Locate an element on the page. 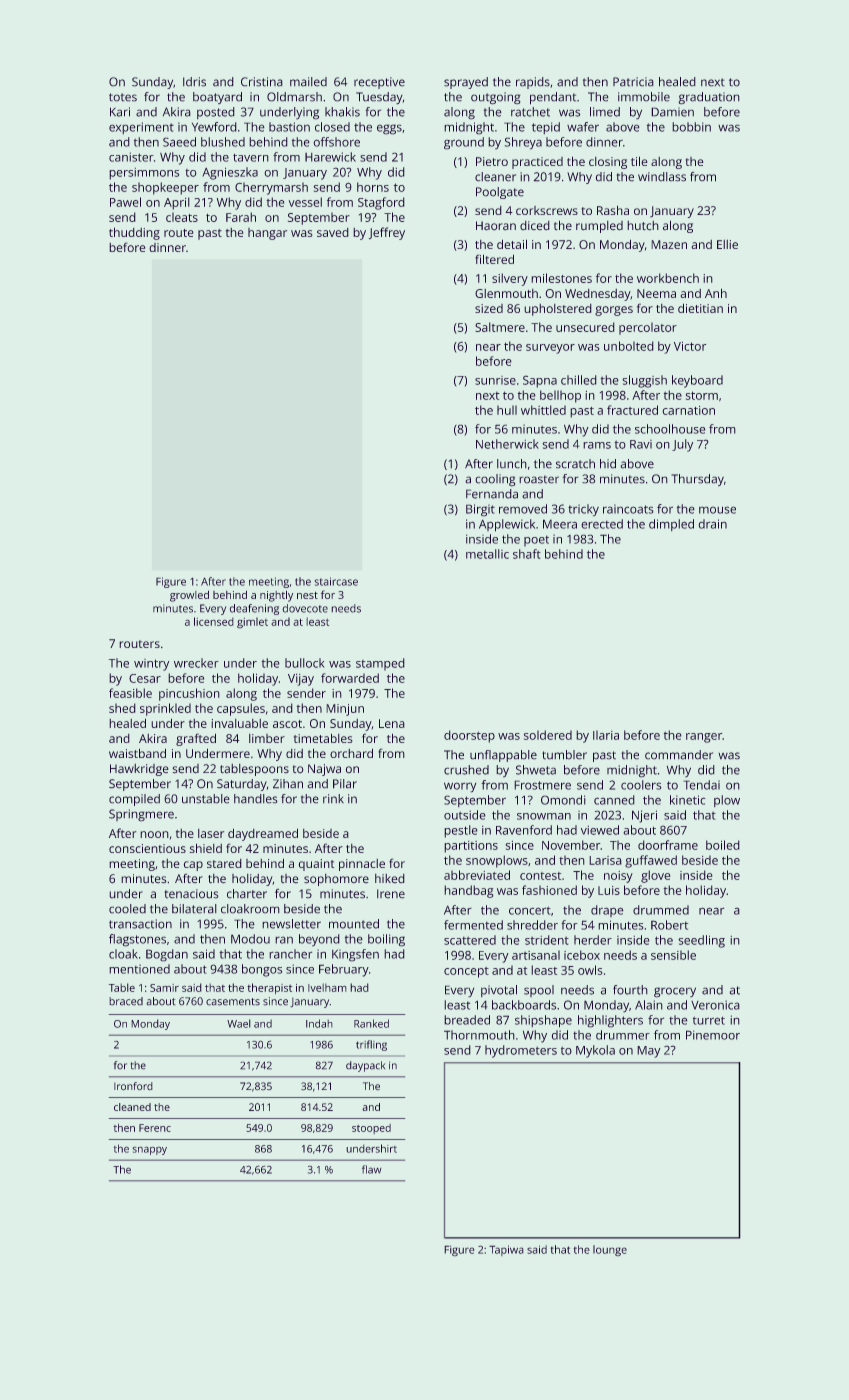 Image resolution: width=849 pixels, height=1400 pixels. Stagford is located at coordinates (381, 203).
